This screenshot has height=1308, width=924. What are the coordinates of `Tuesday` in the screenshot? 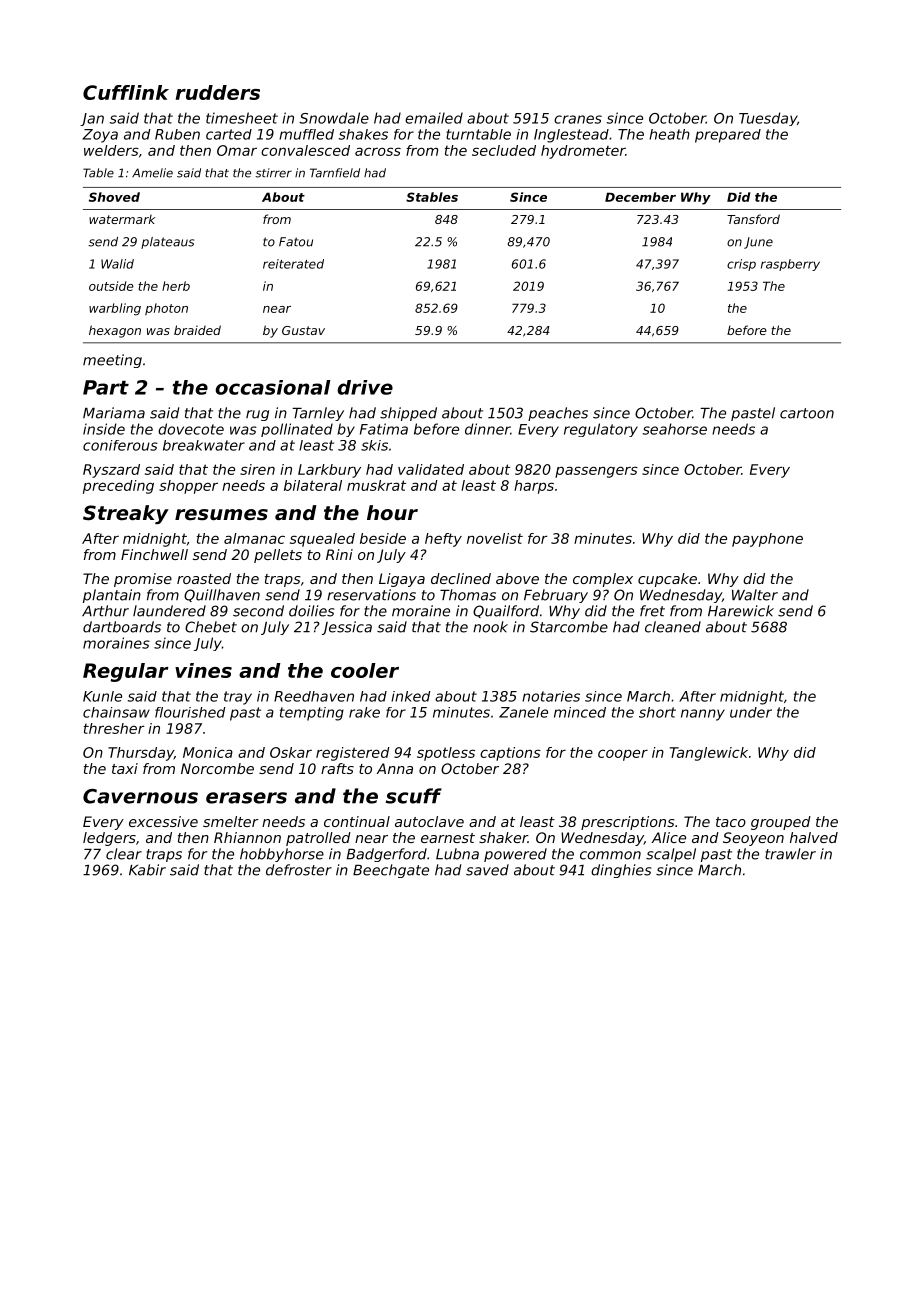 It's located at (768, 119).
